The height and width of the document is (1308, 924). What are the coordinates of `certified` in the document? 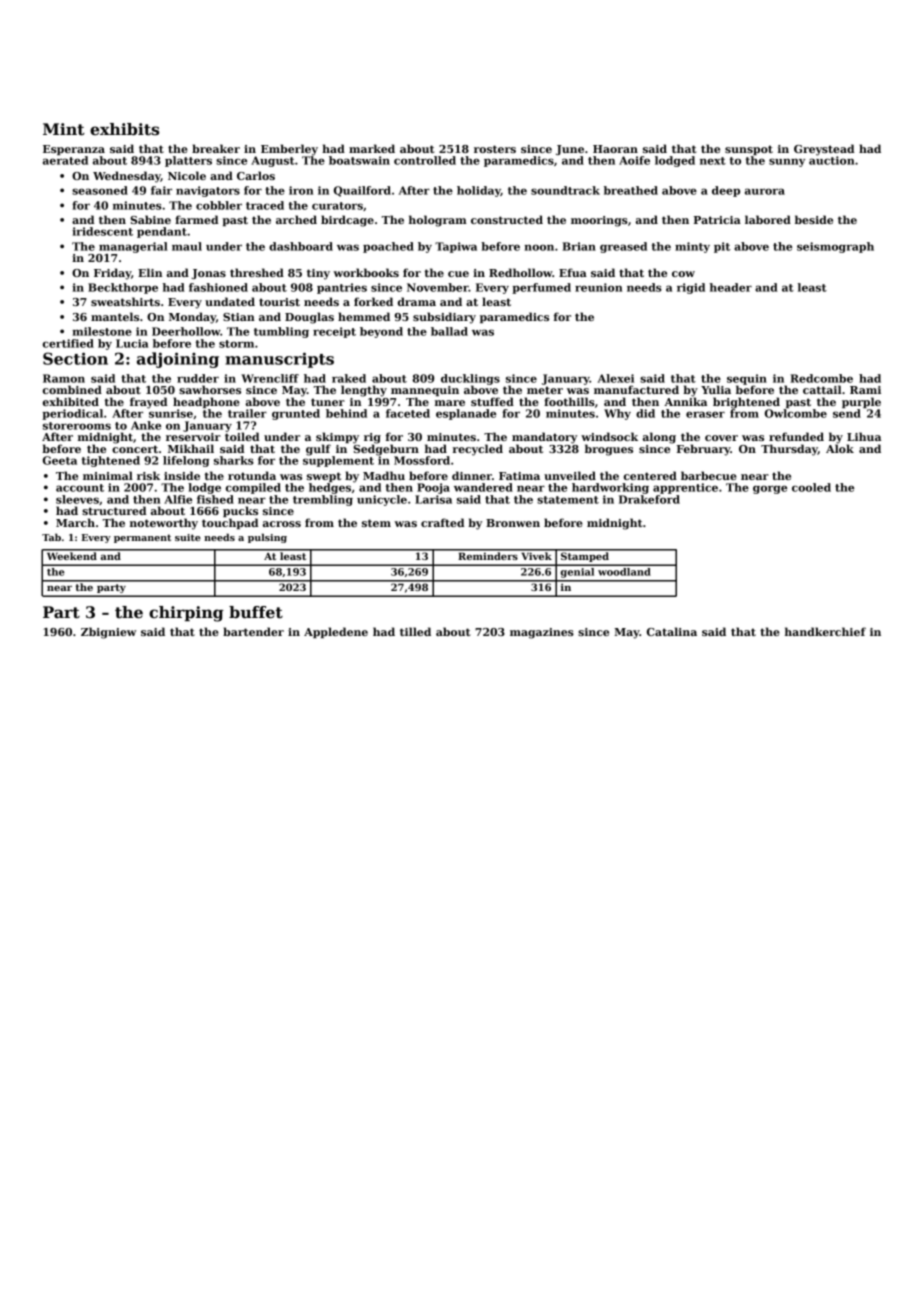 It's located at (68, 343).
